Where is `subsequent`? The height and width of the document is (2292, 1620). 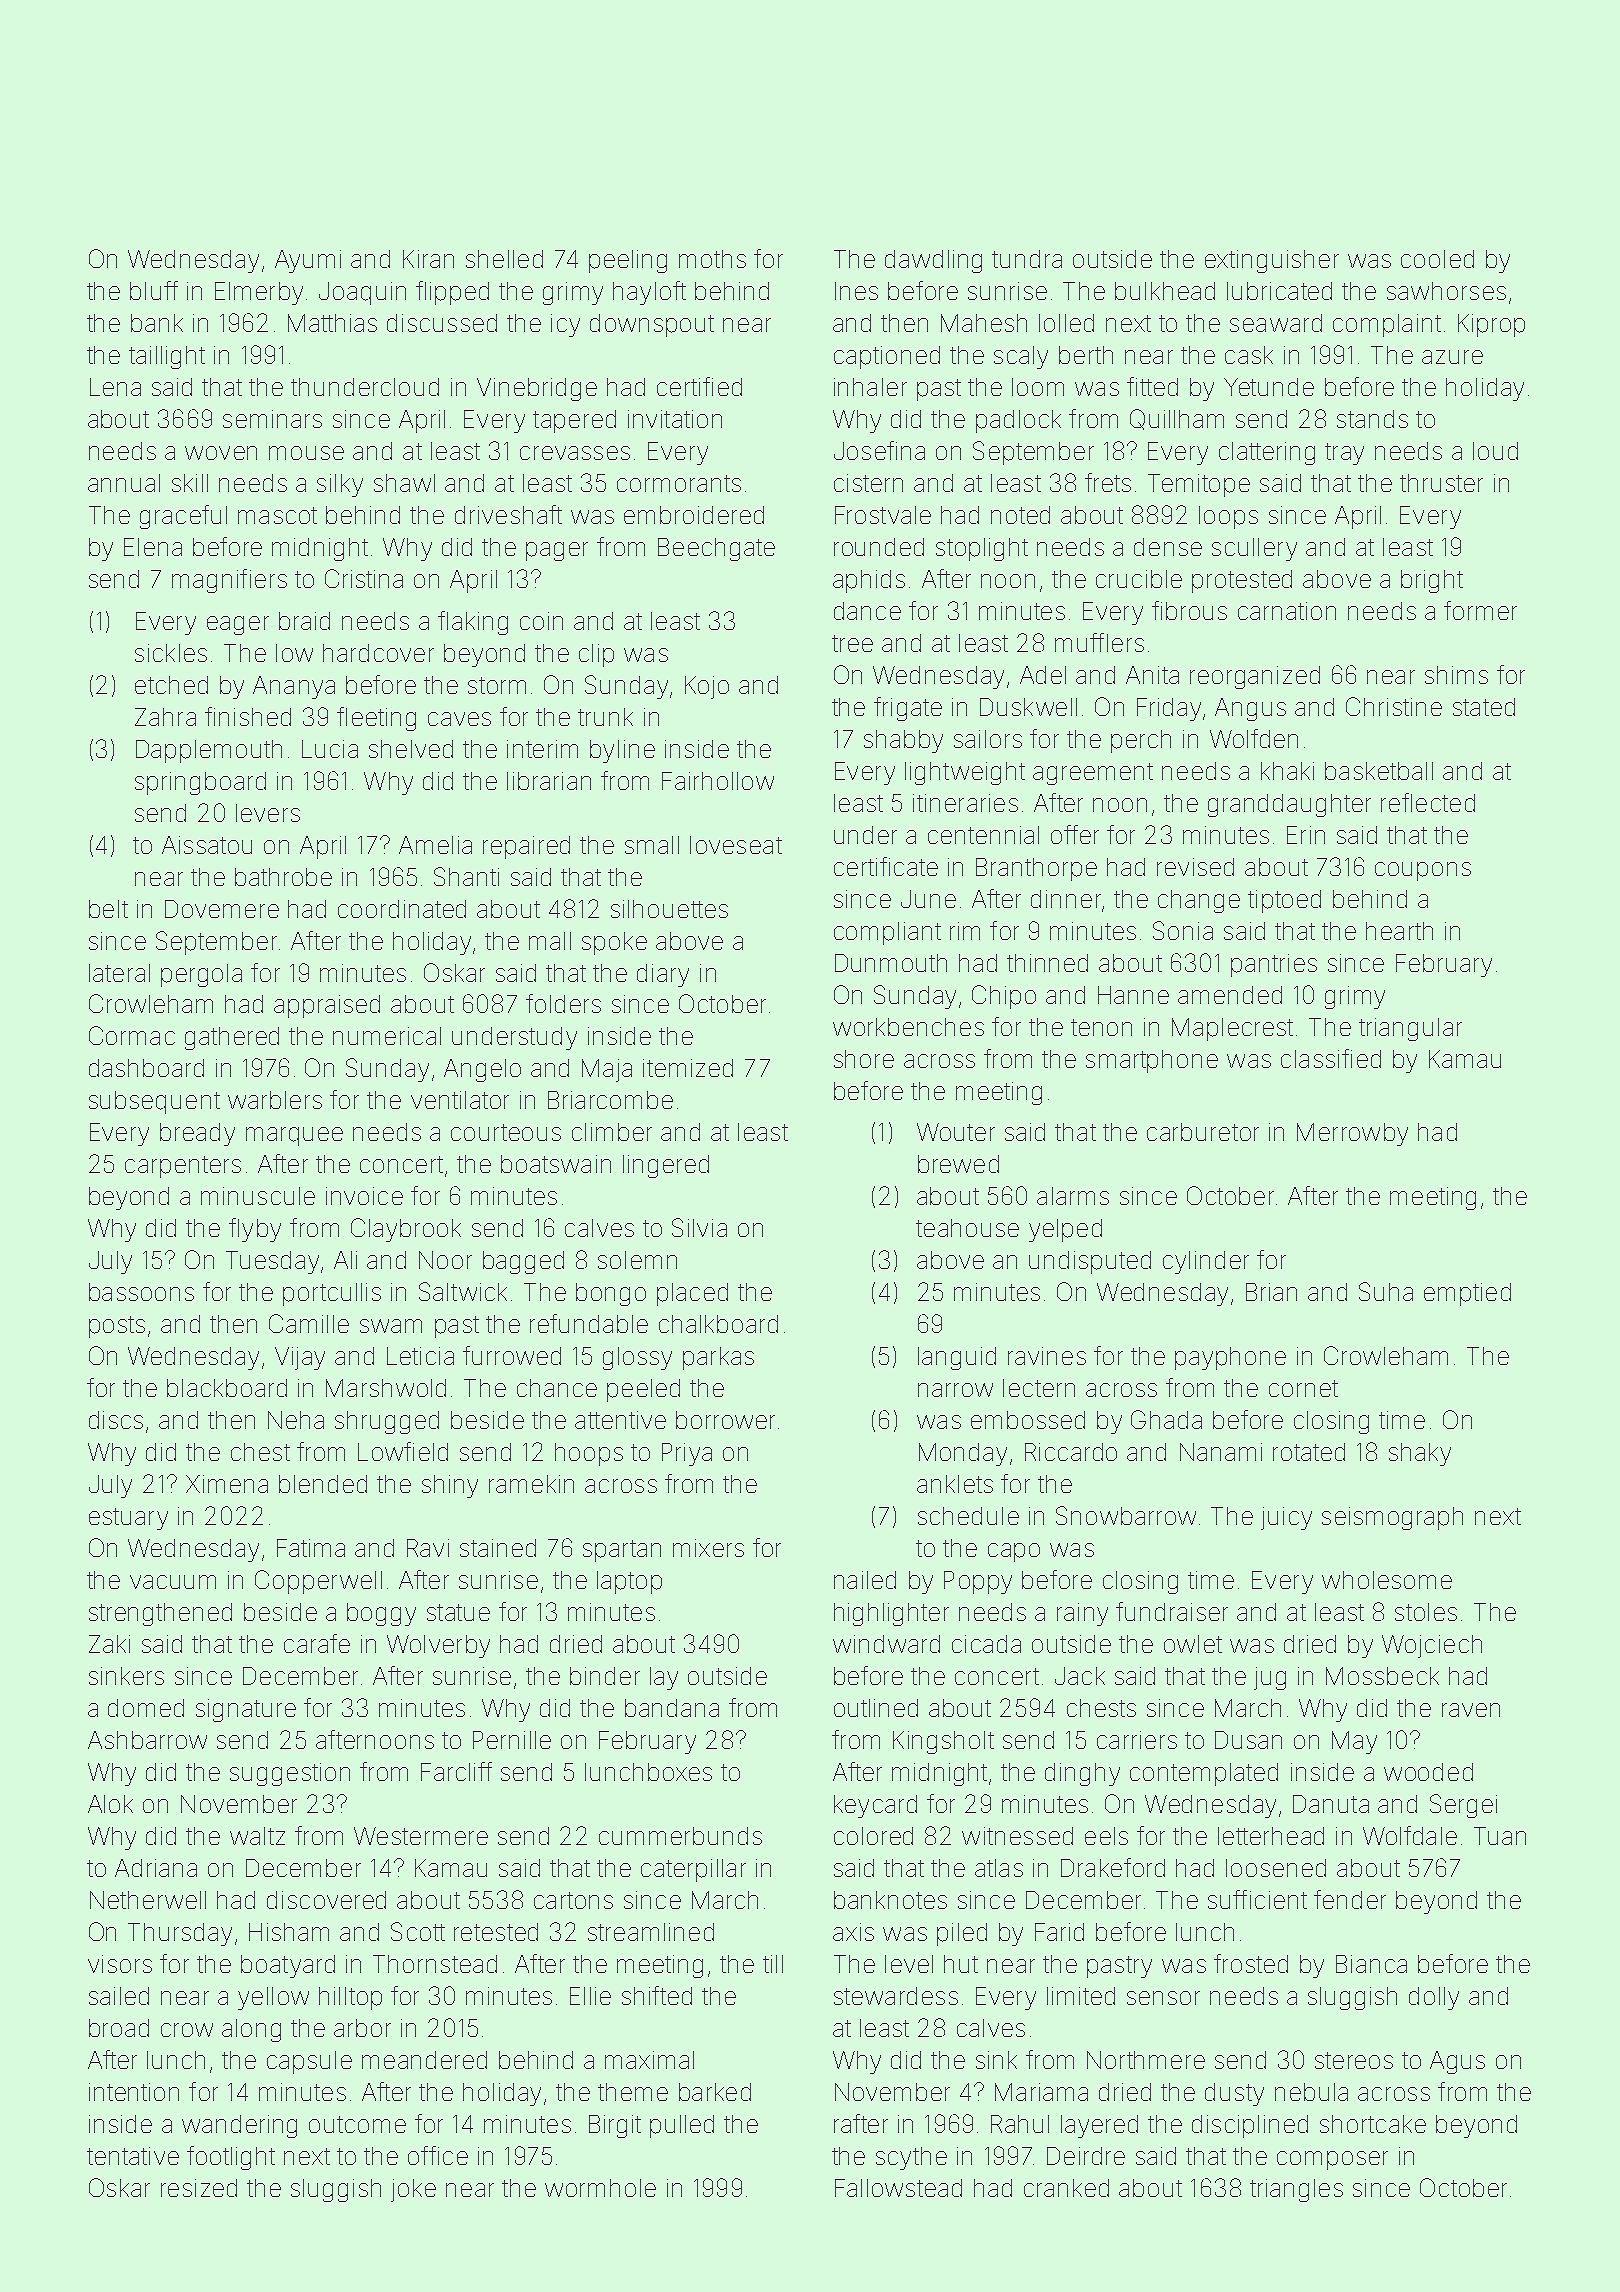 subsequent is located at coordinates (154, 1102).
